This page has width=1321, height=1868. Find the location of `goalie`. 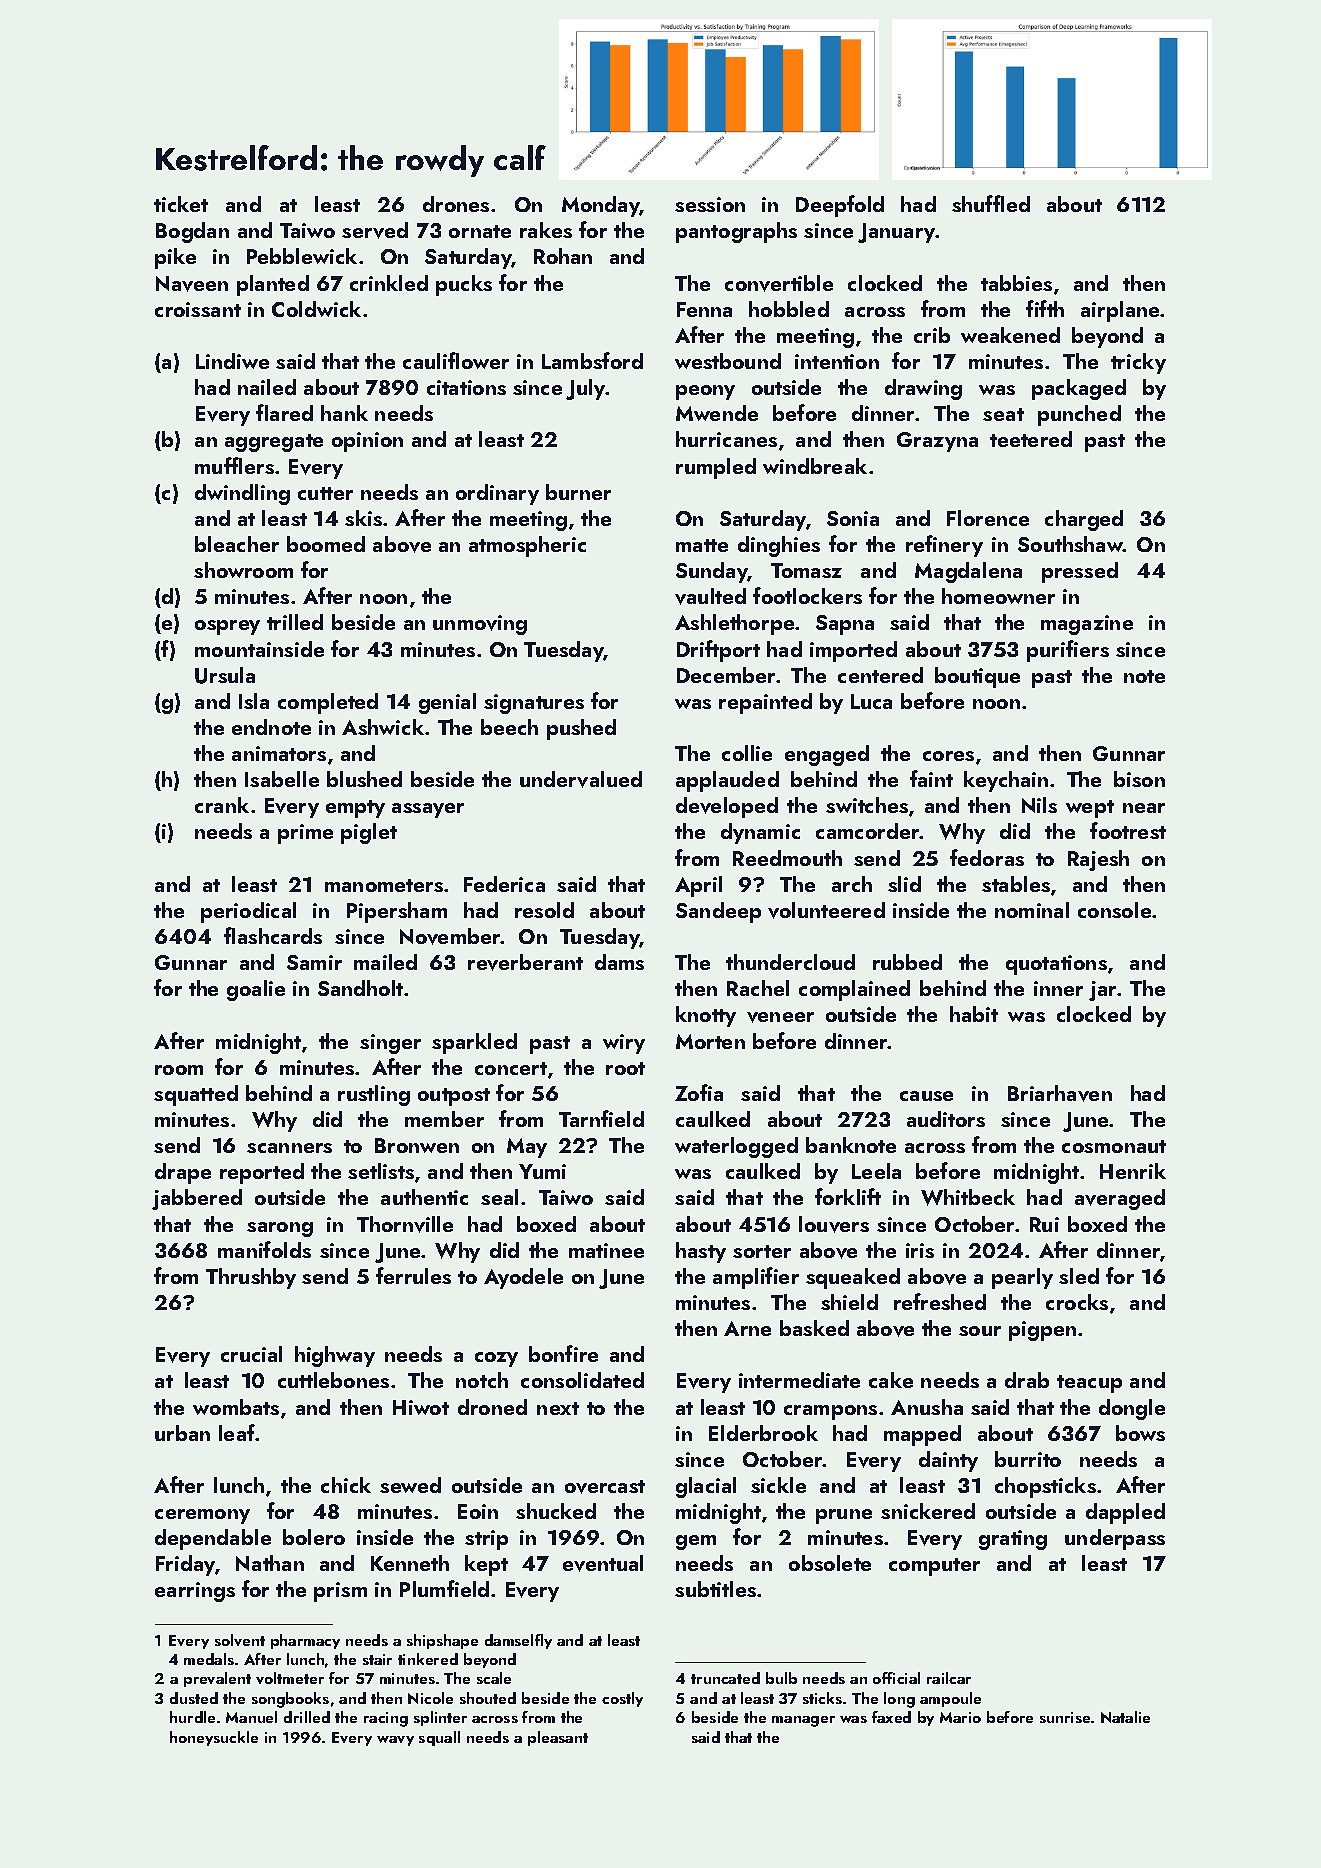

goalie is located at coordinates (256, 990).
